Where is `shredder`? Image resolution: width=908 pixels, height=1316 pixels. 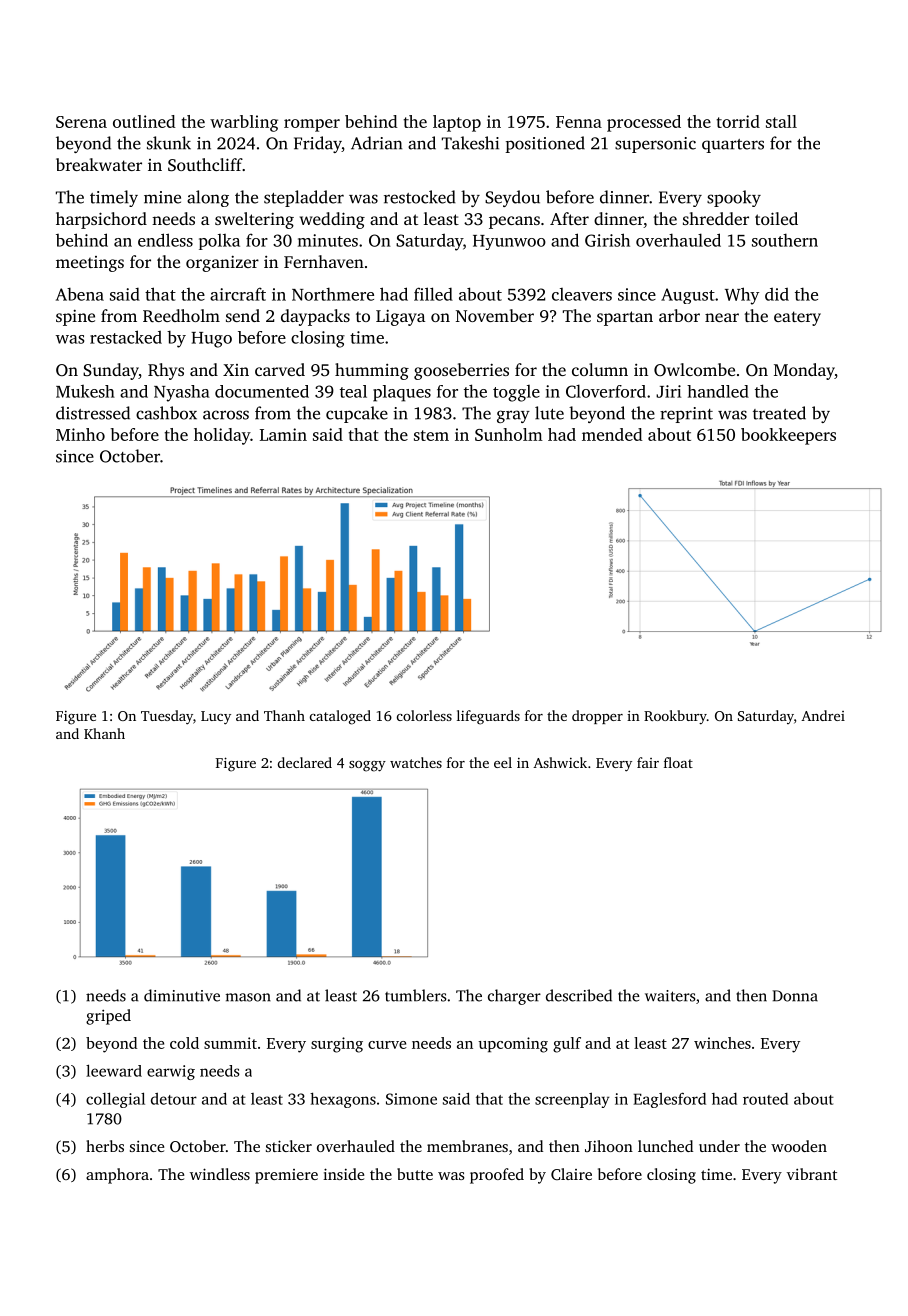
shredder is located at coordinates (716, 218).
